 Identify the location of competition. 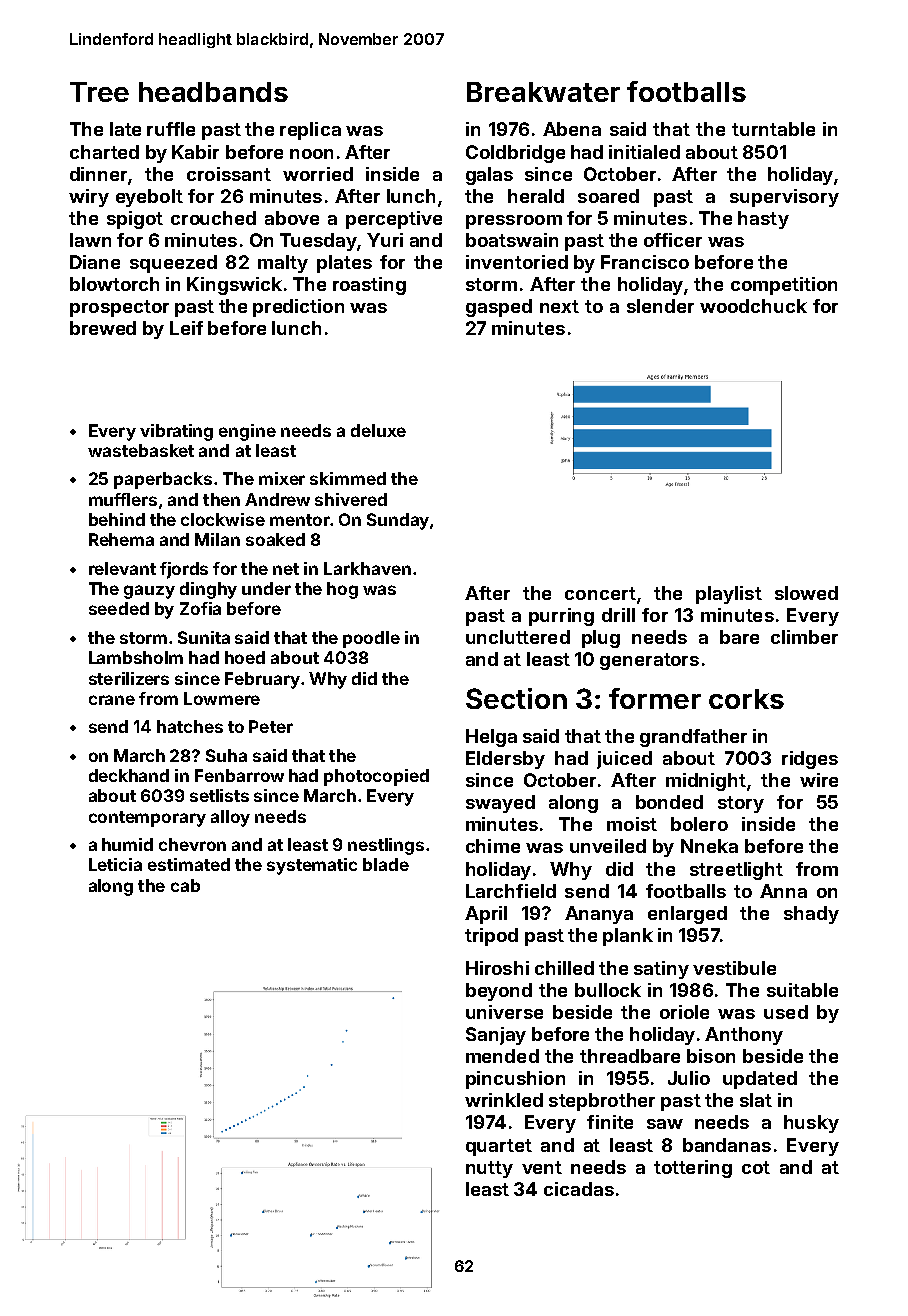
(784, 286).
